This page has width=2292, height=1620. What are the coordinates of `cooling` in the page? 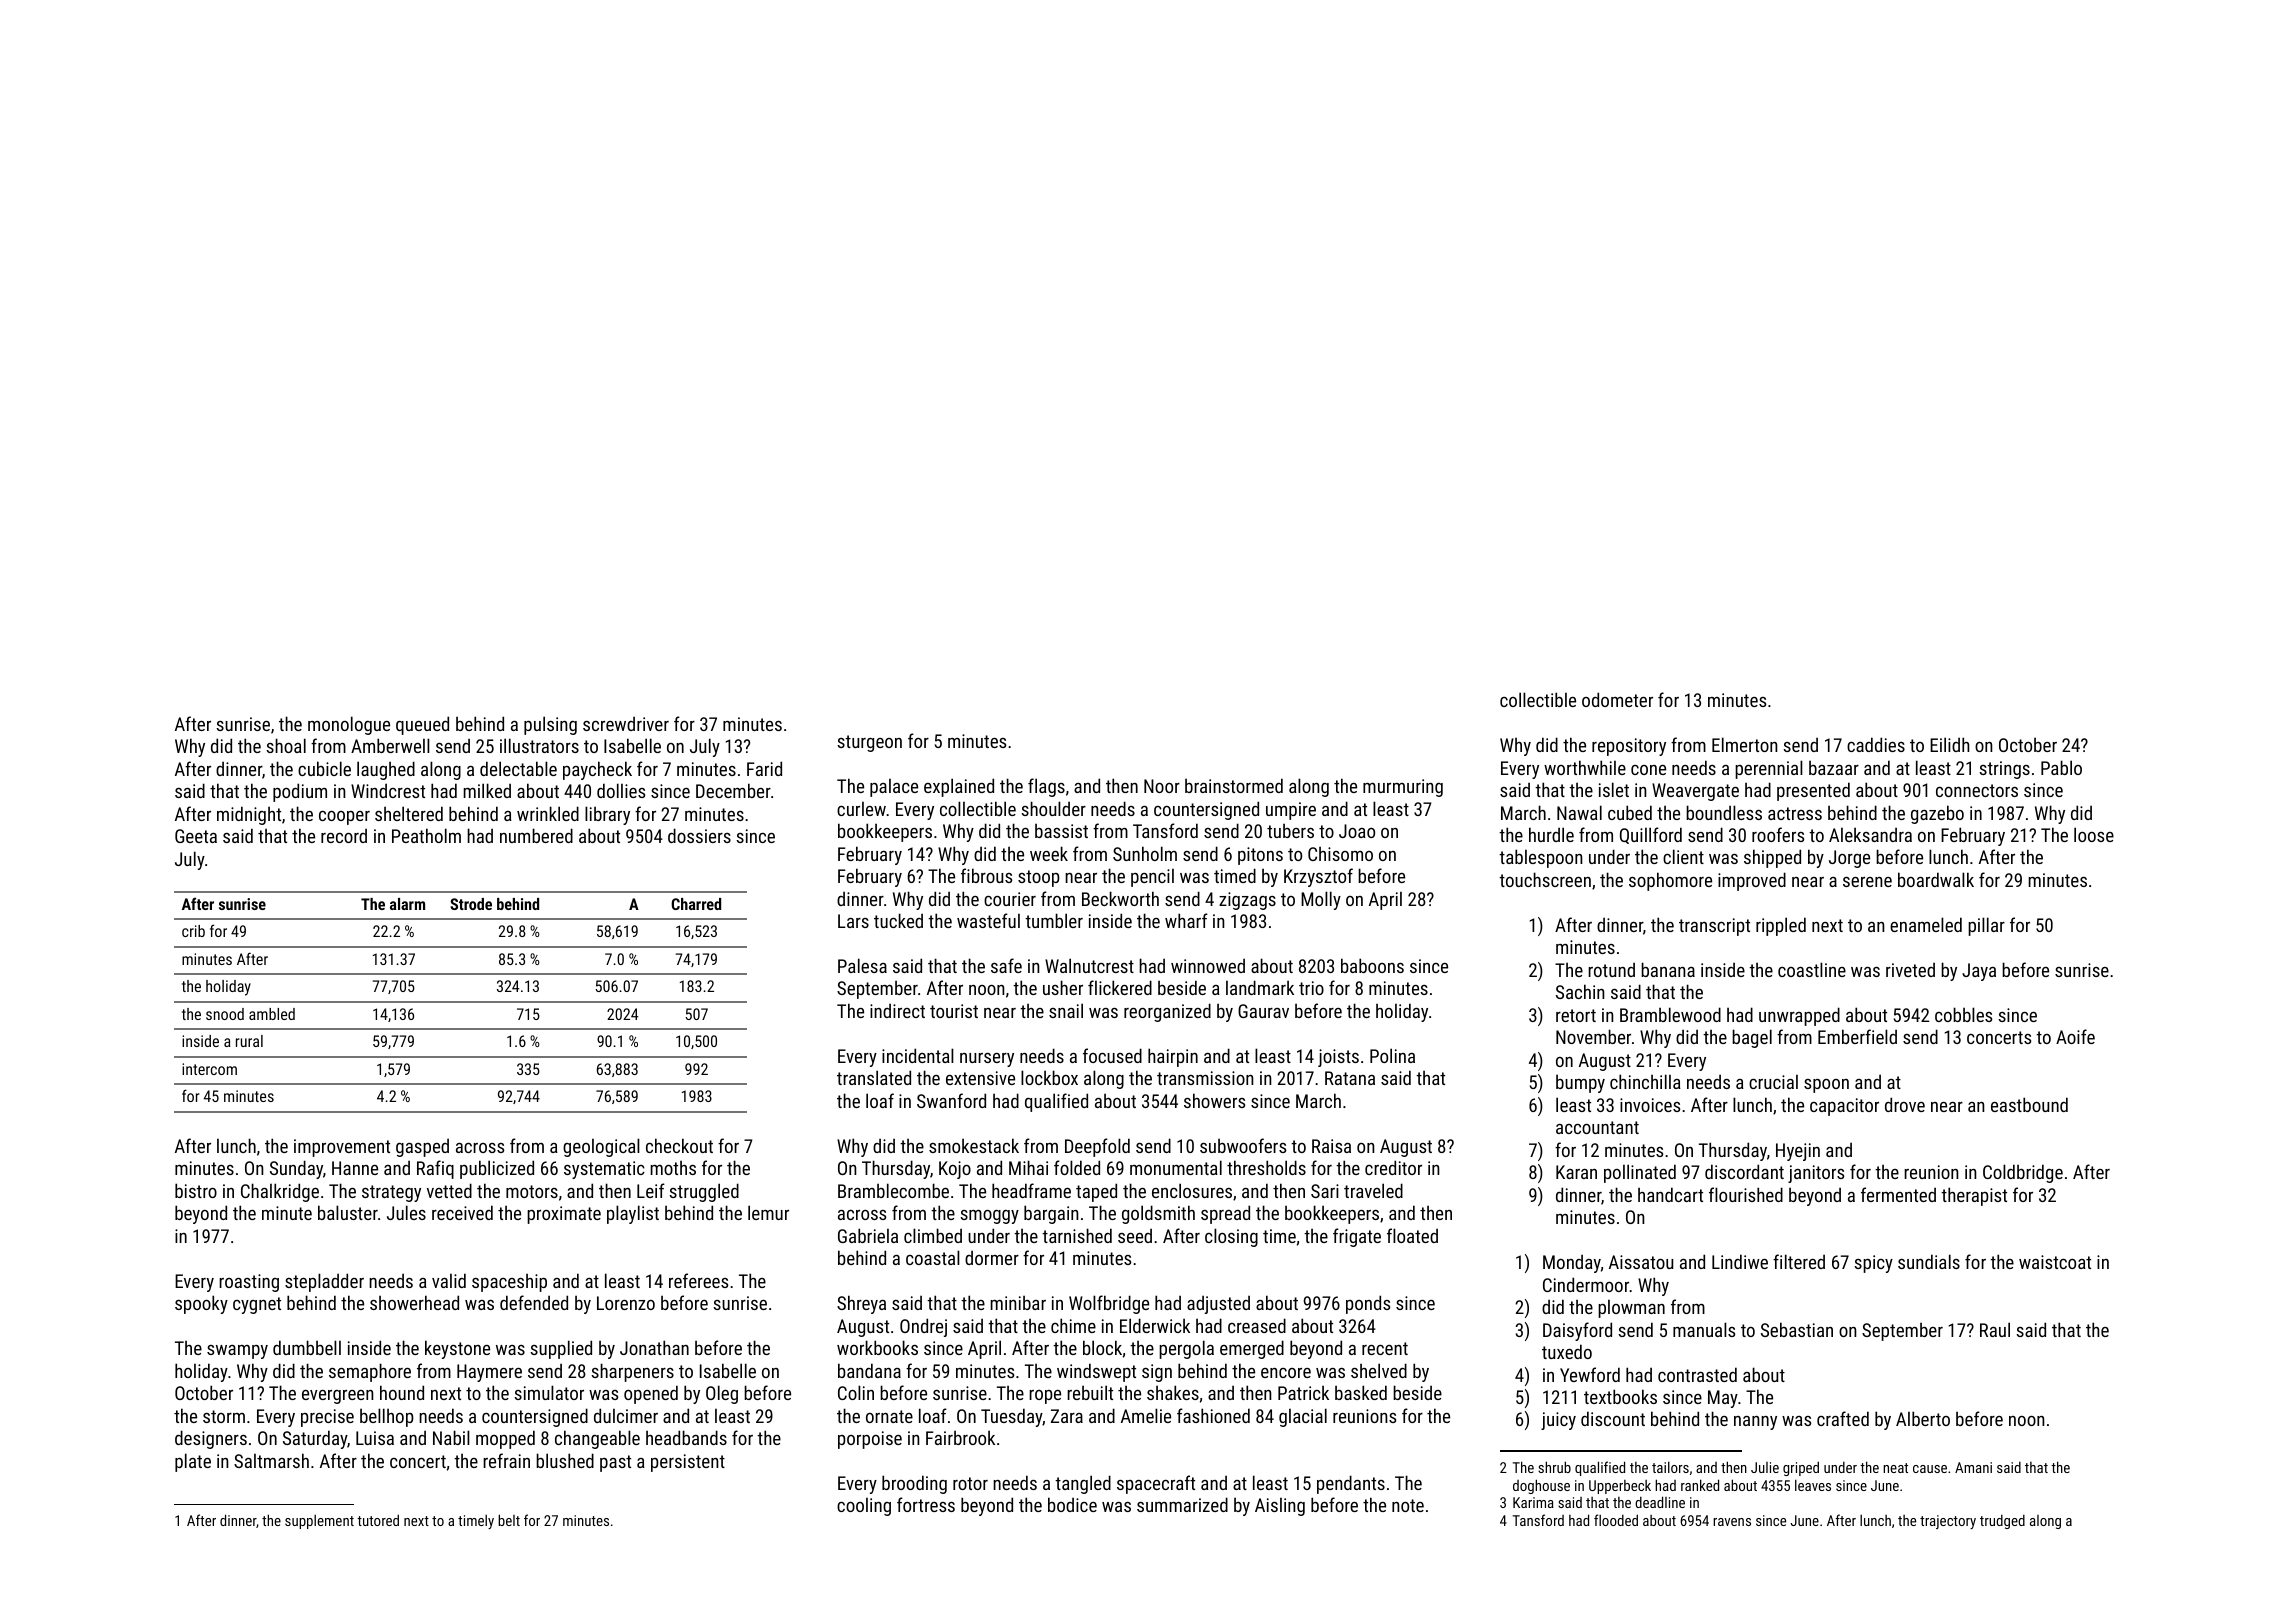 It's located at (864, 1506).
